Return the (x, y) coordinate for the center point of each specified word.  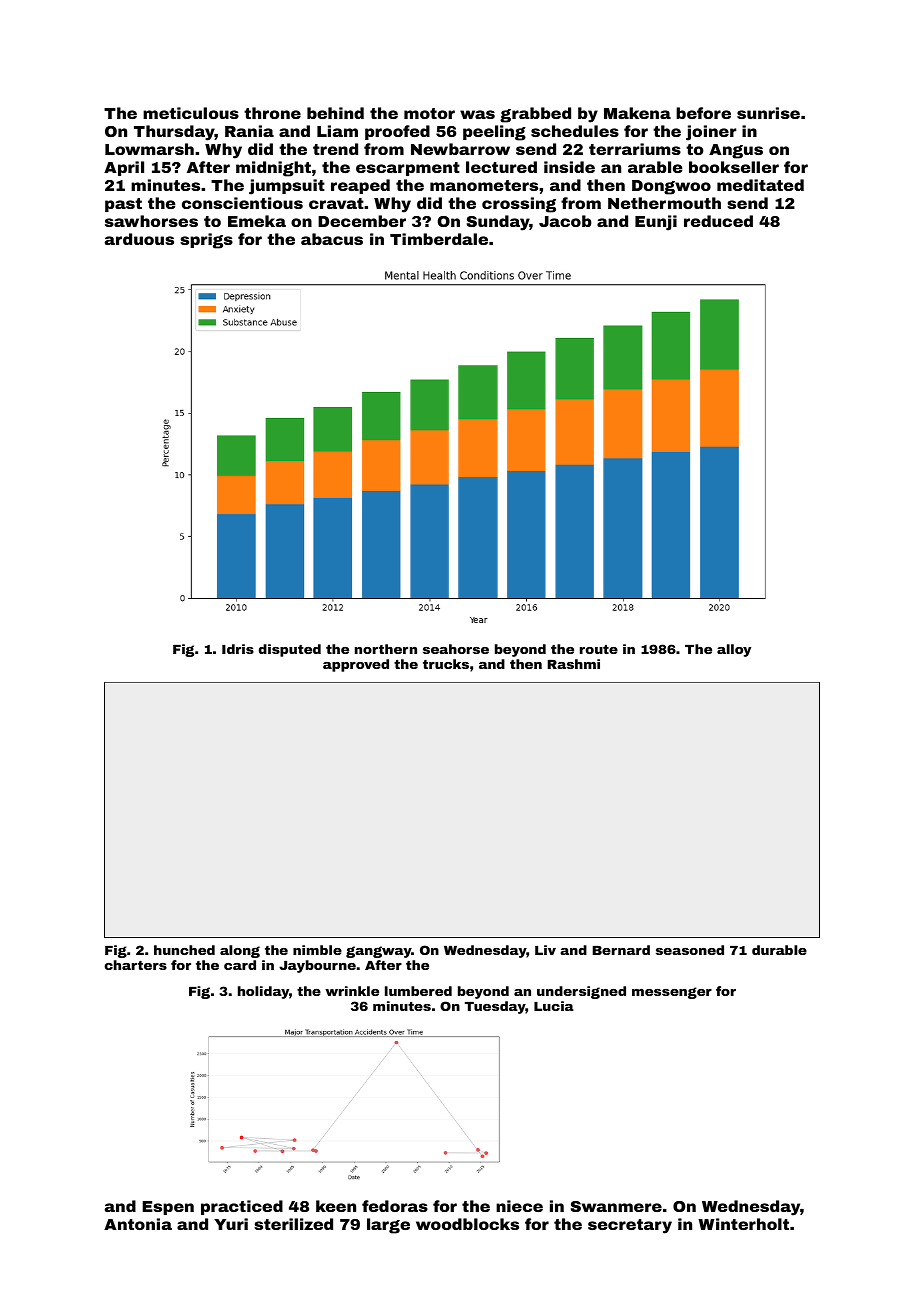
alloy (734, 650)
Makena (637, 113)
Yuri (231, 1224)
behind (335, 113)
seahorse (456, 649)
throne (272, 113)
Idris (238, 649)
